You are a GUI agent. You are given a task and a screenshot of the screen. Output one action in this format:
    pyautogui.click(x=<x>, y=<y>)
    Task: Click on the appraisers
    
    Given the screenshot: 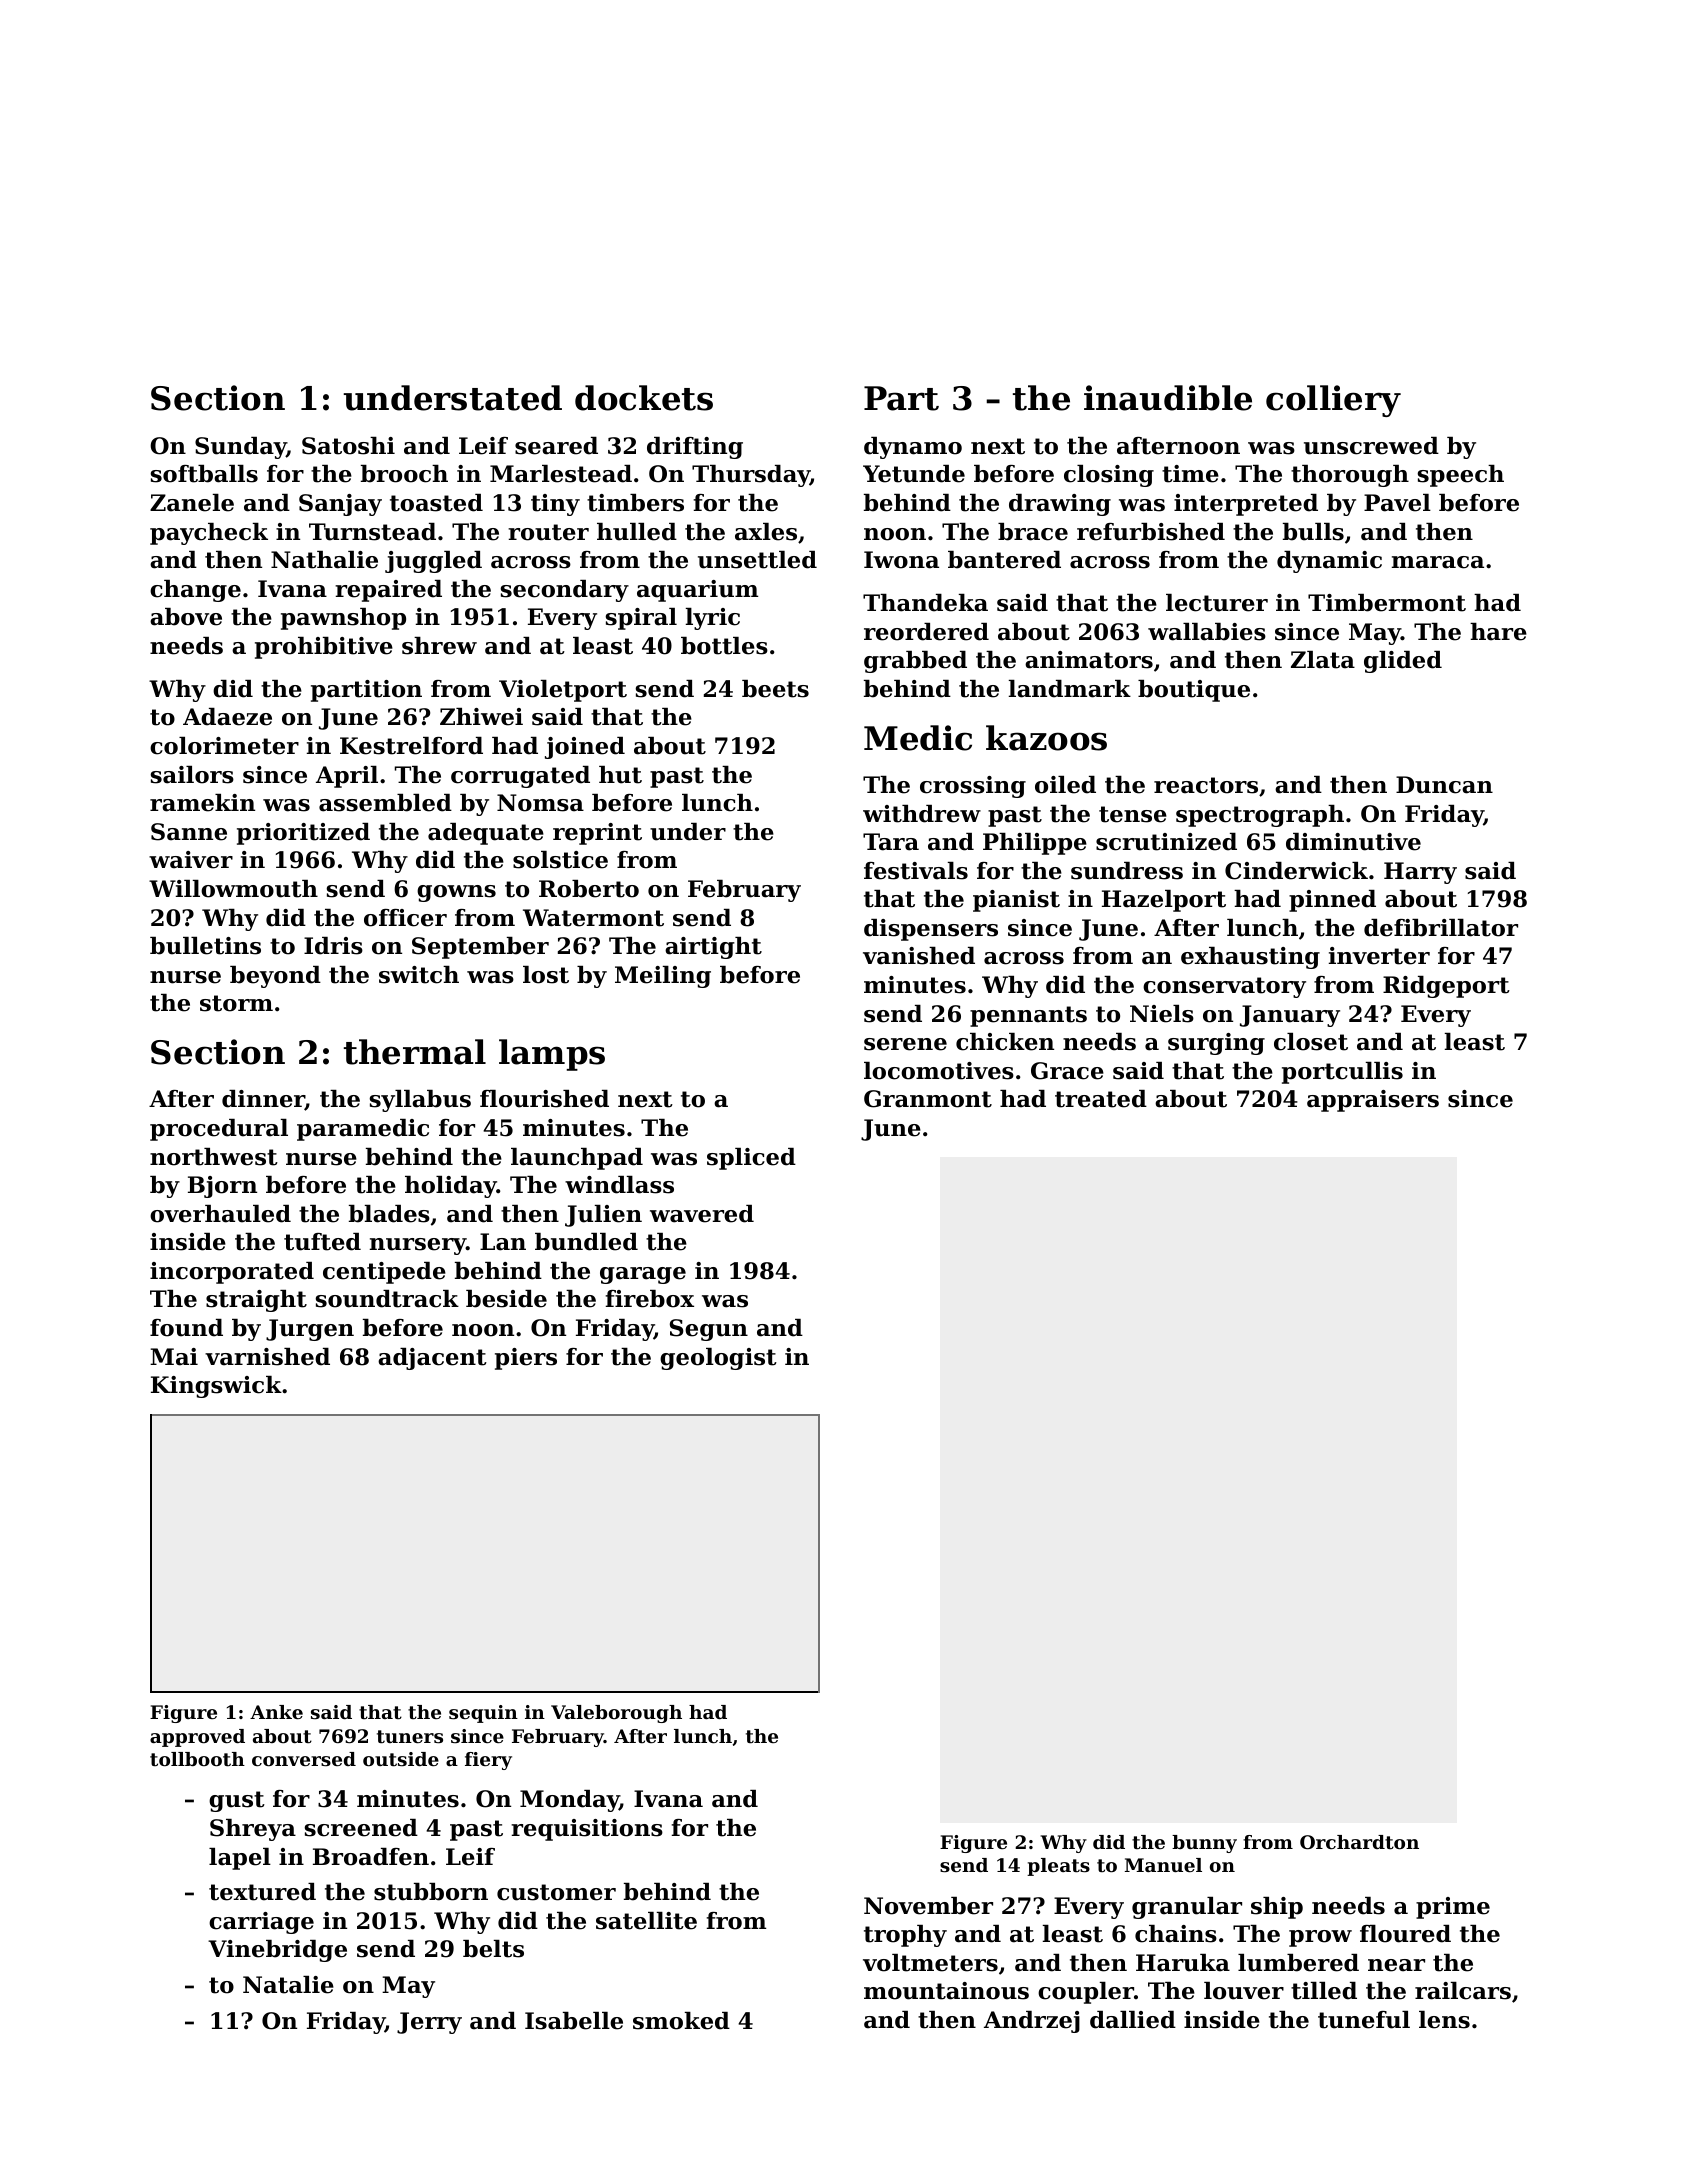 What is the action you would take?
    pyautogui.click(x=1373, y=1101)
